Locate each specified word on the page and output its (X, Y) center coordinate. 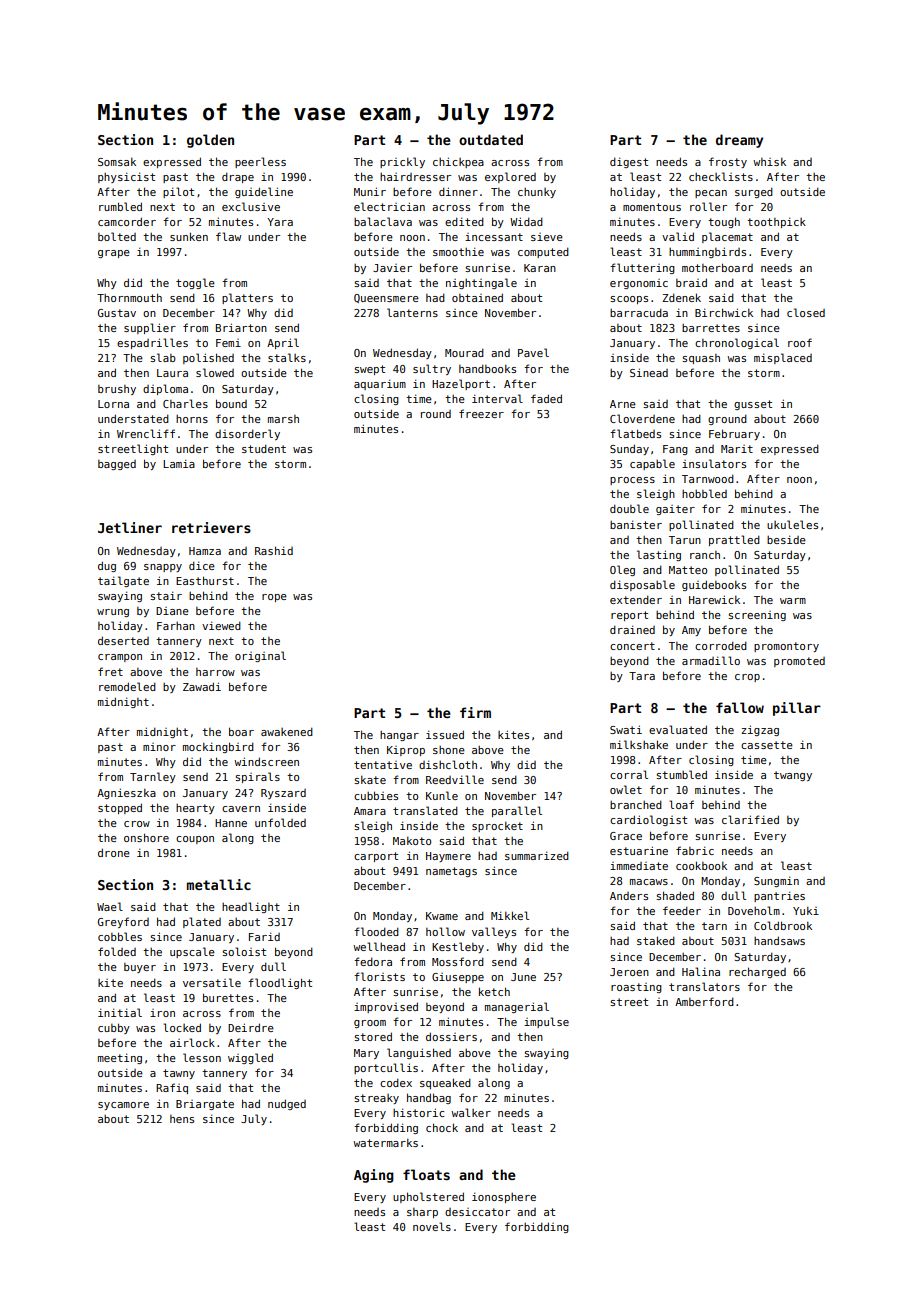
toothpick (776, 222)
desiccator (477, 1212)
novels (432, 1226)
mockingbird (218, 747)
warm (793, 601)
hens (182, 1119)
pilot (178, 192)
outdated (491, 139)
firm (475, 712)
